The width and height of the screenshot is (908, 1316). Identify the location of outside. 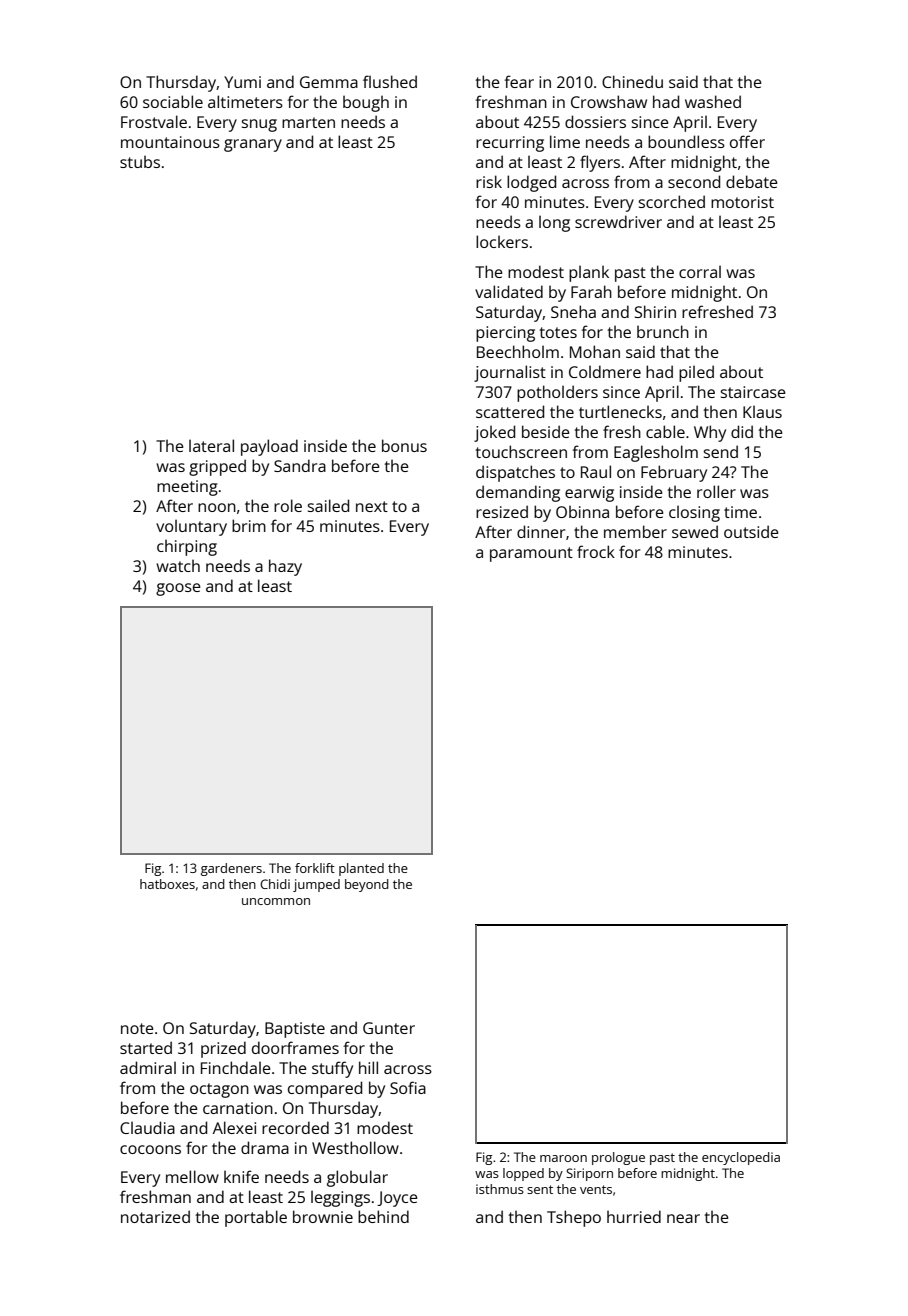
(751, 531).
